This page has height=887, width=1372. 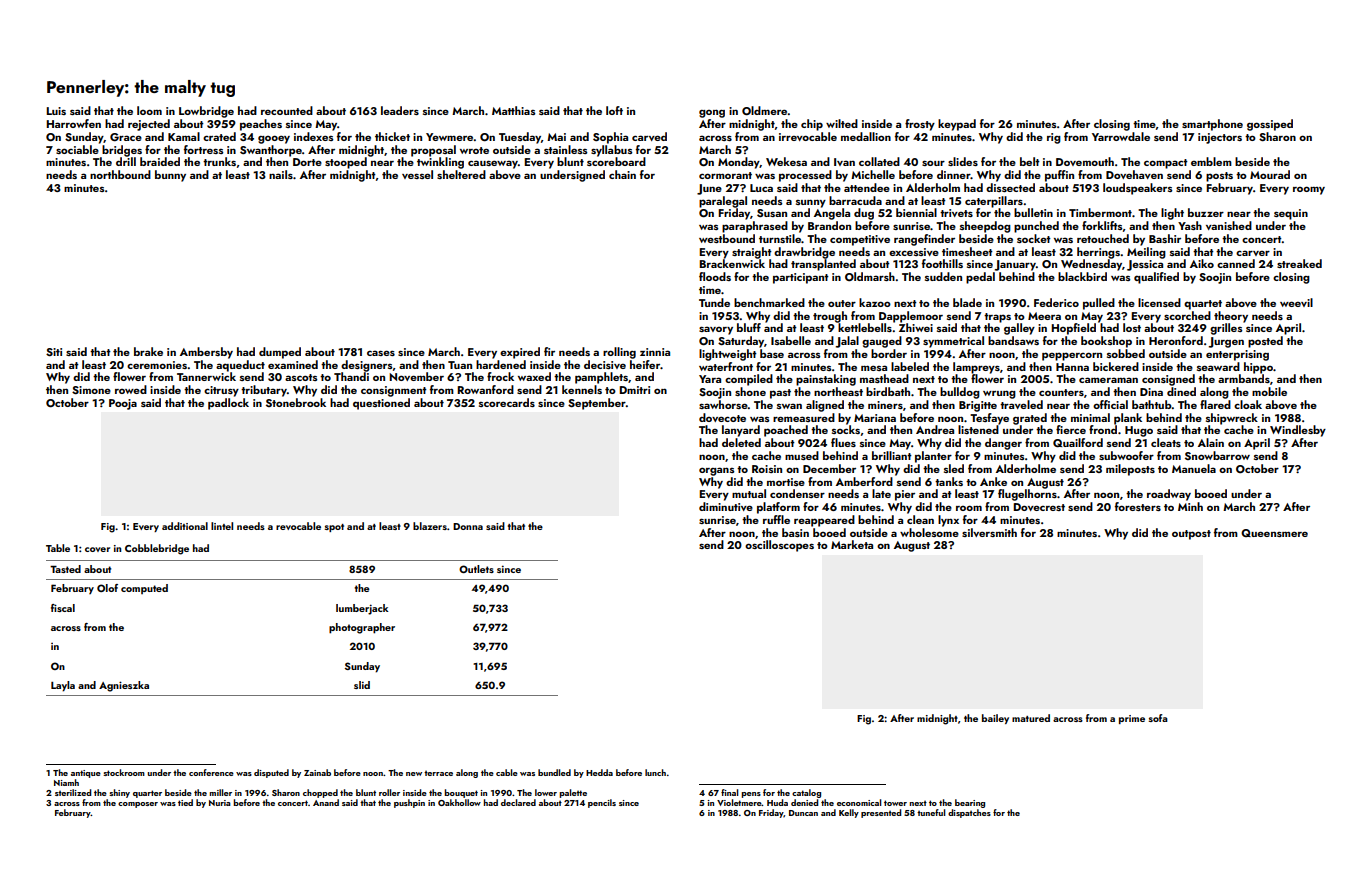 I want to click on computed, so click(x=144, y=589).
